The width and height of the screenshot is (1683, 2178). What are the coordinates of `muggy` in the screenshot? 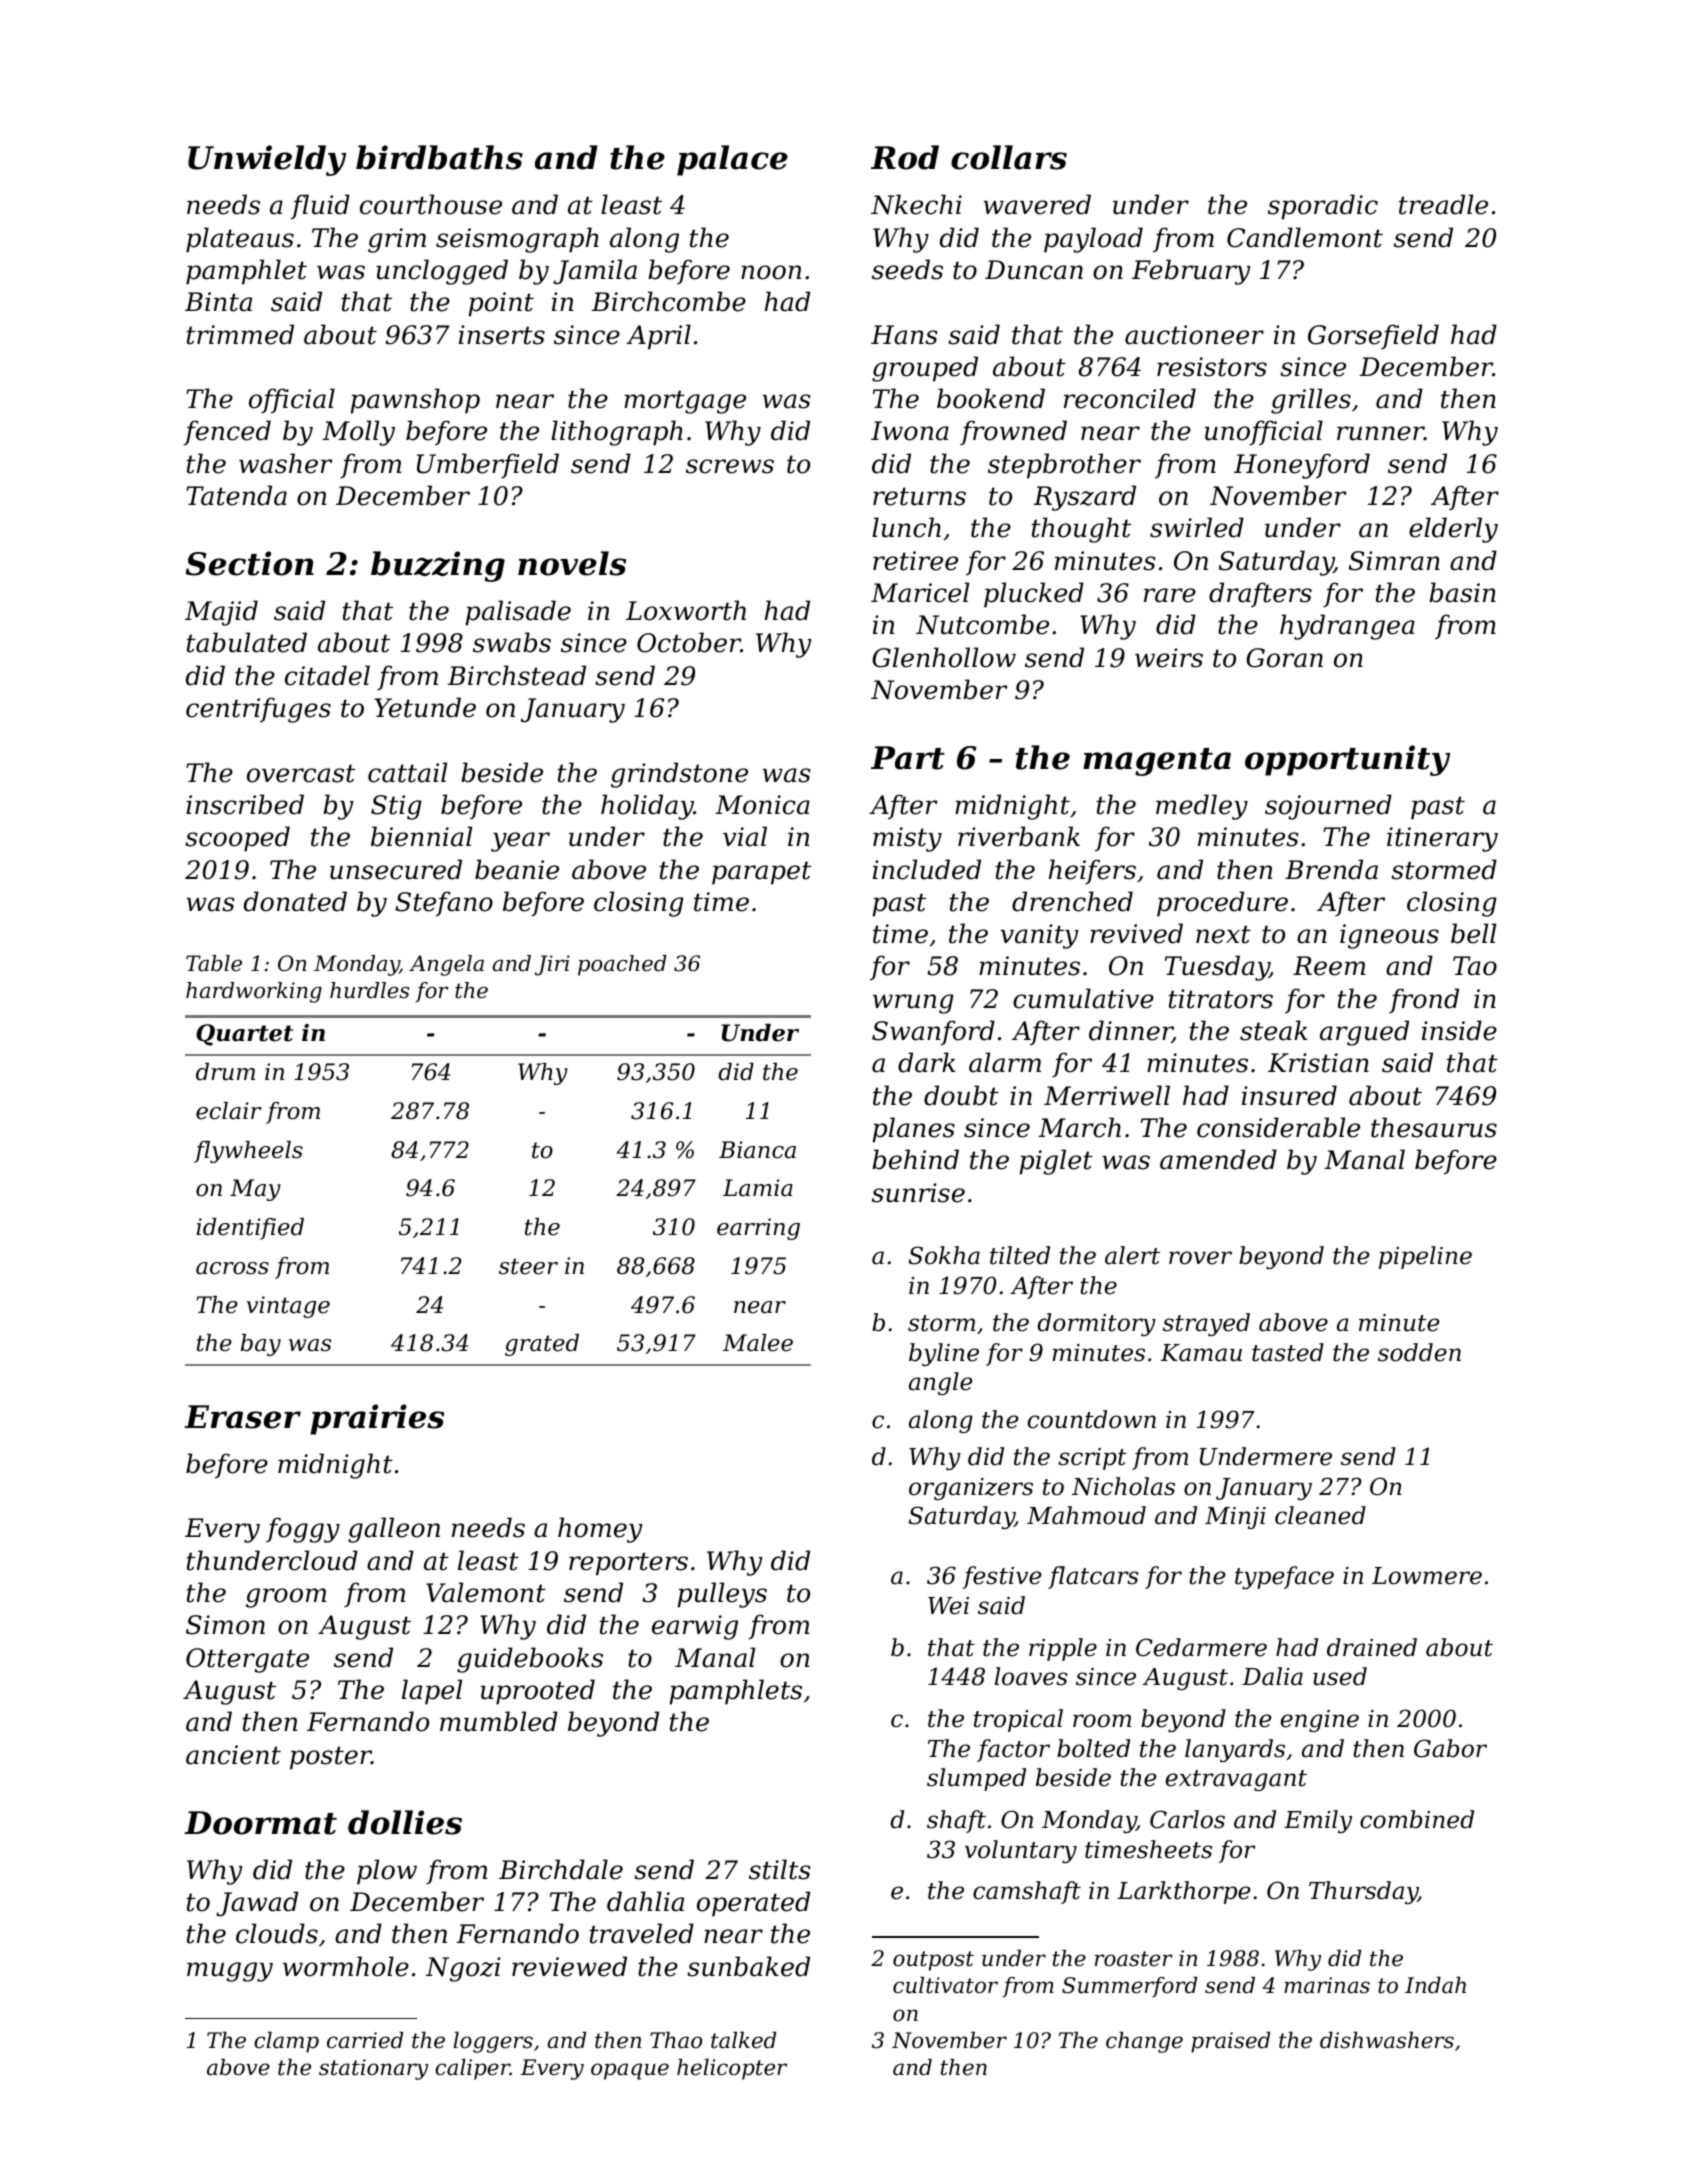 It's located at (230, 1972).
